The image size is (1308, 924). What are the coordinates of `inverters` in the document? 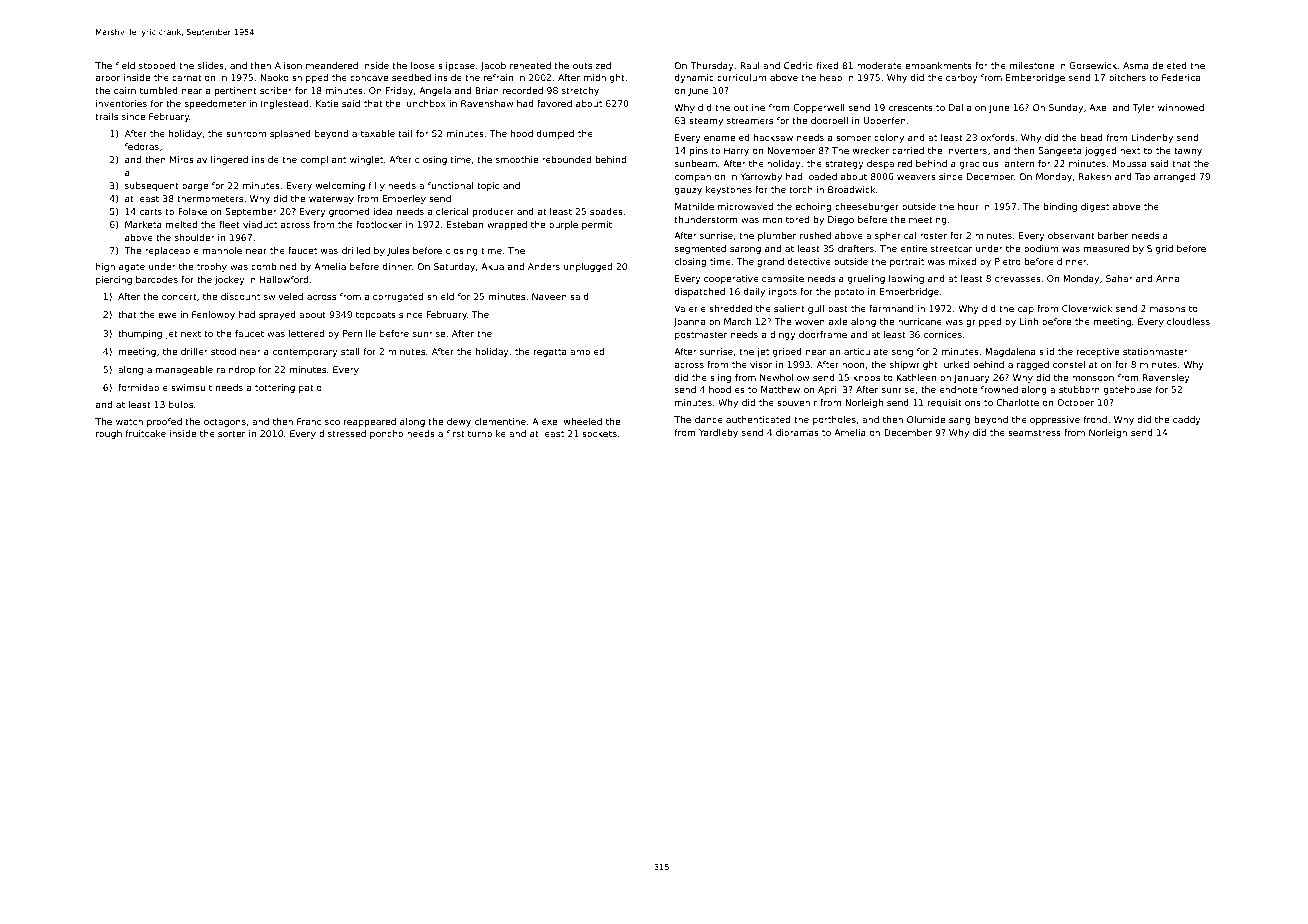 It's located at (966, 150).
